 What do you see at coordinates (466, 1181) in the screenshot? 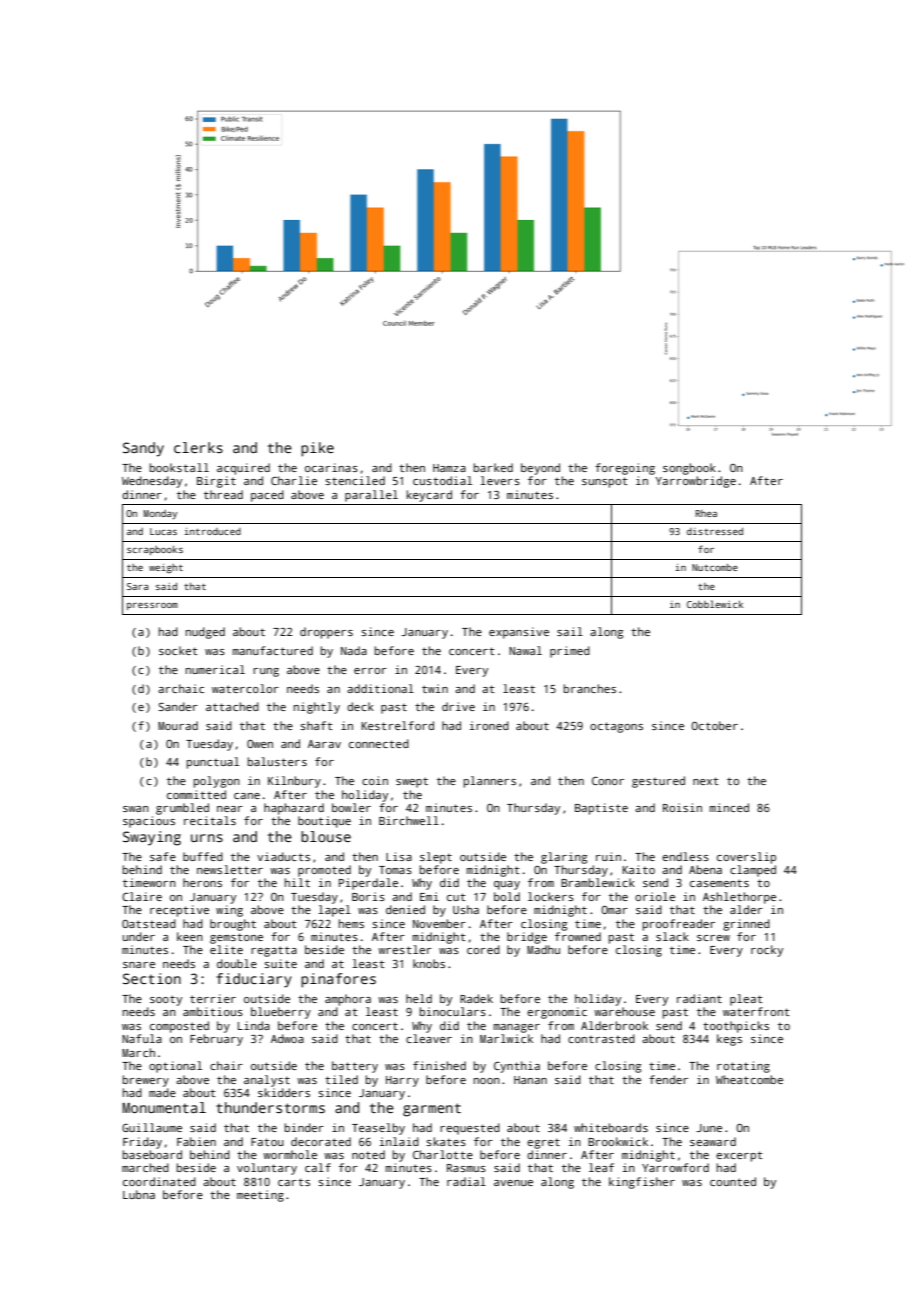
I see `radial` at bounding box center [466, 1181].
